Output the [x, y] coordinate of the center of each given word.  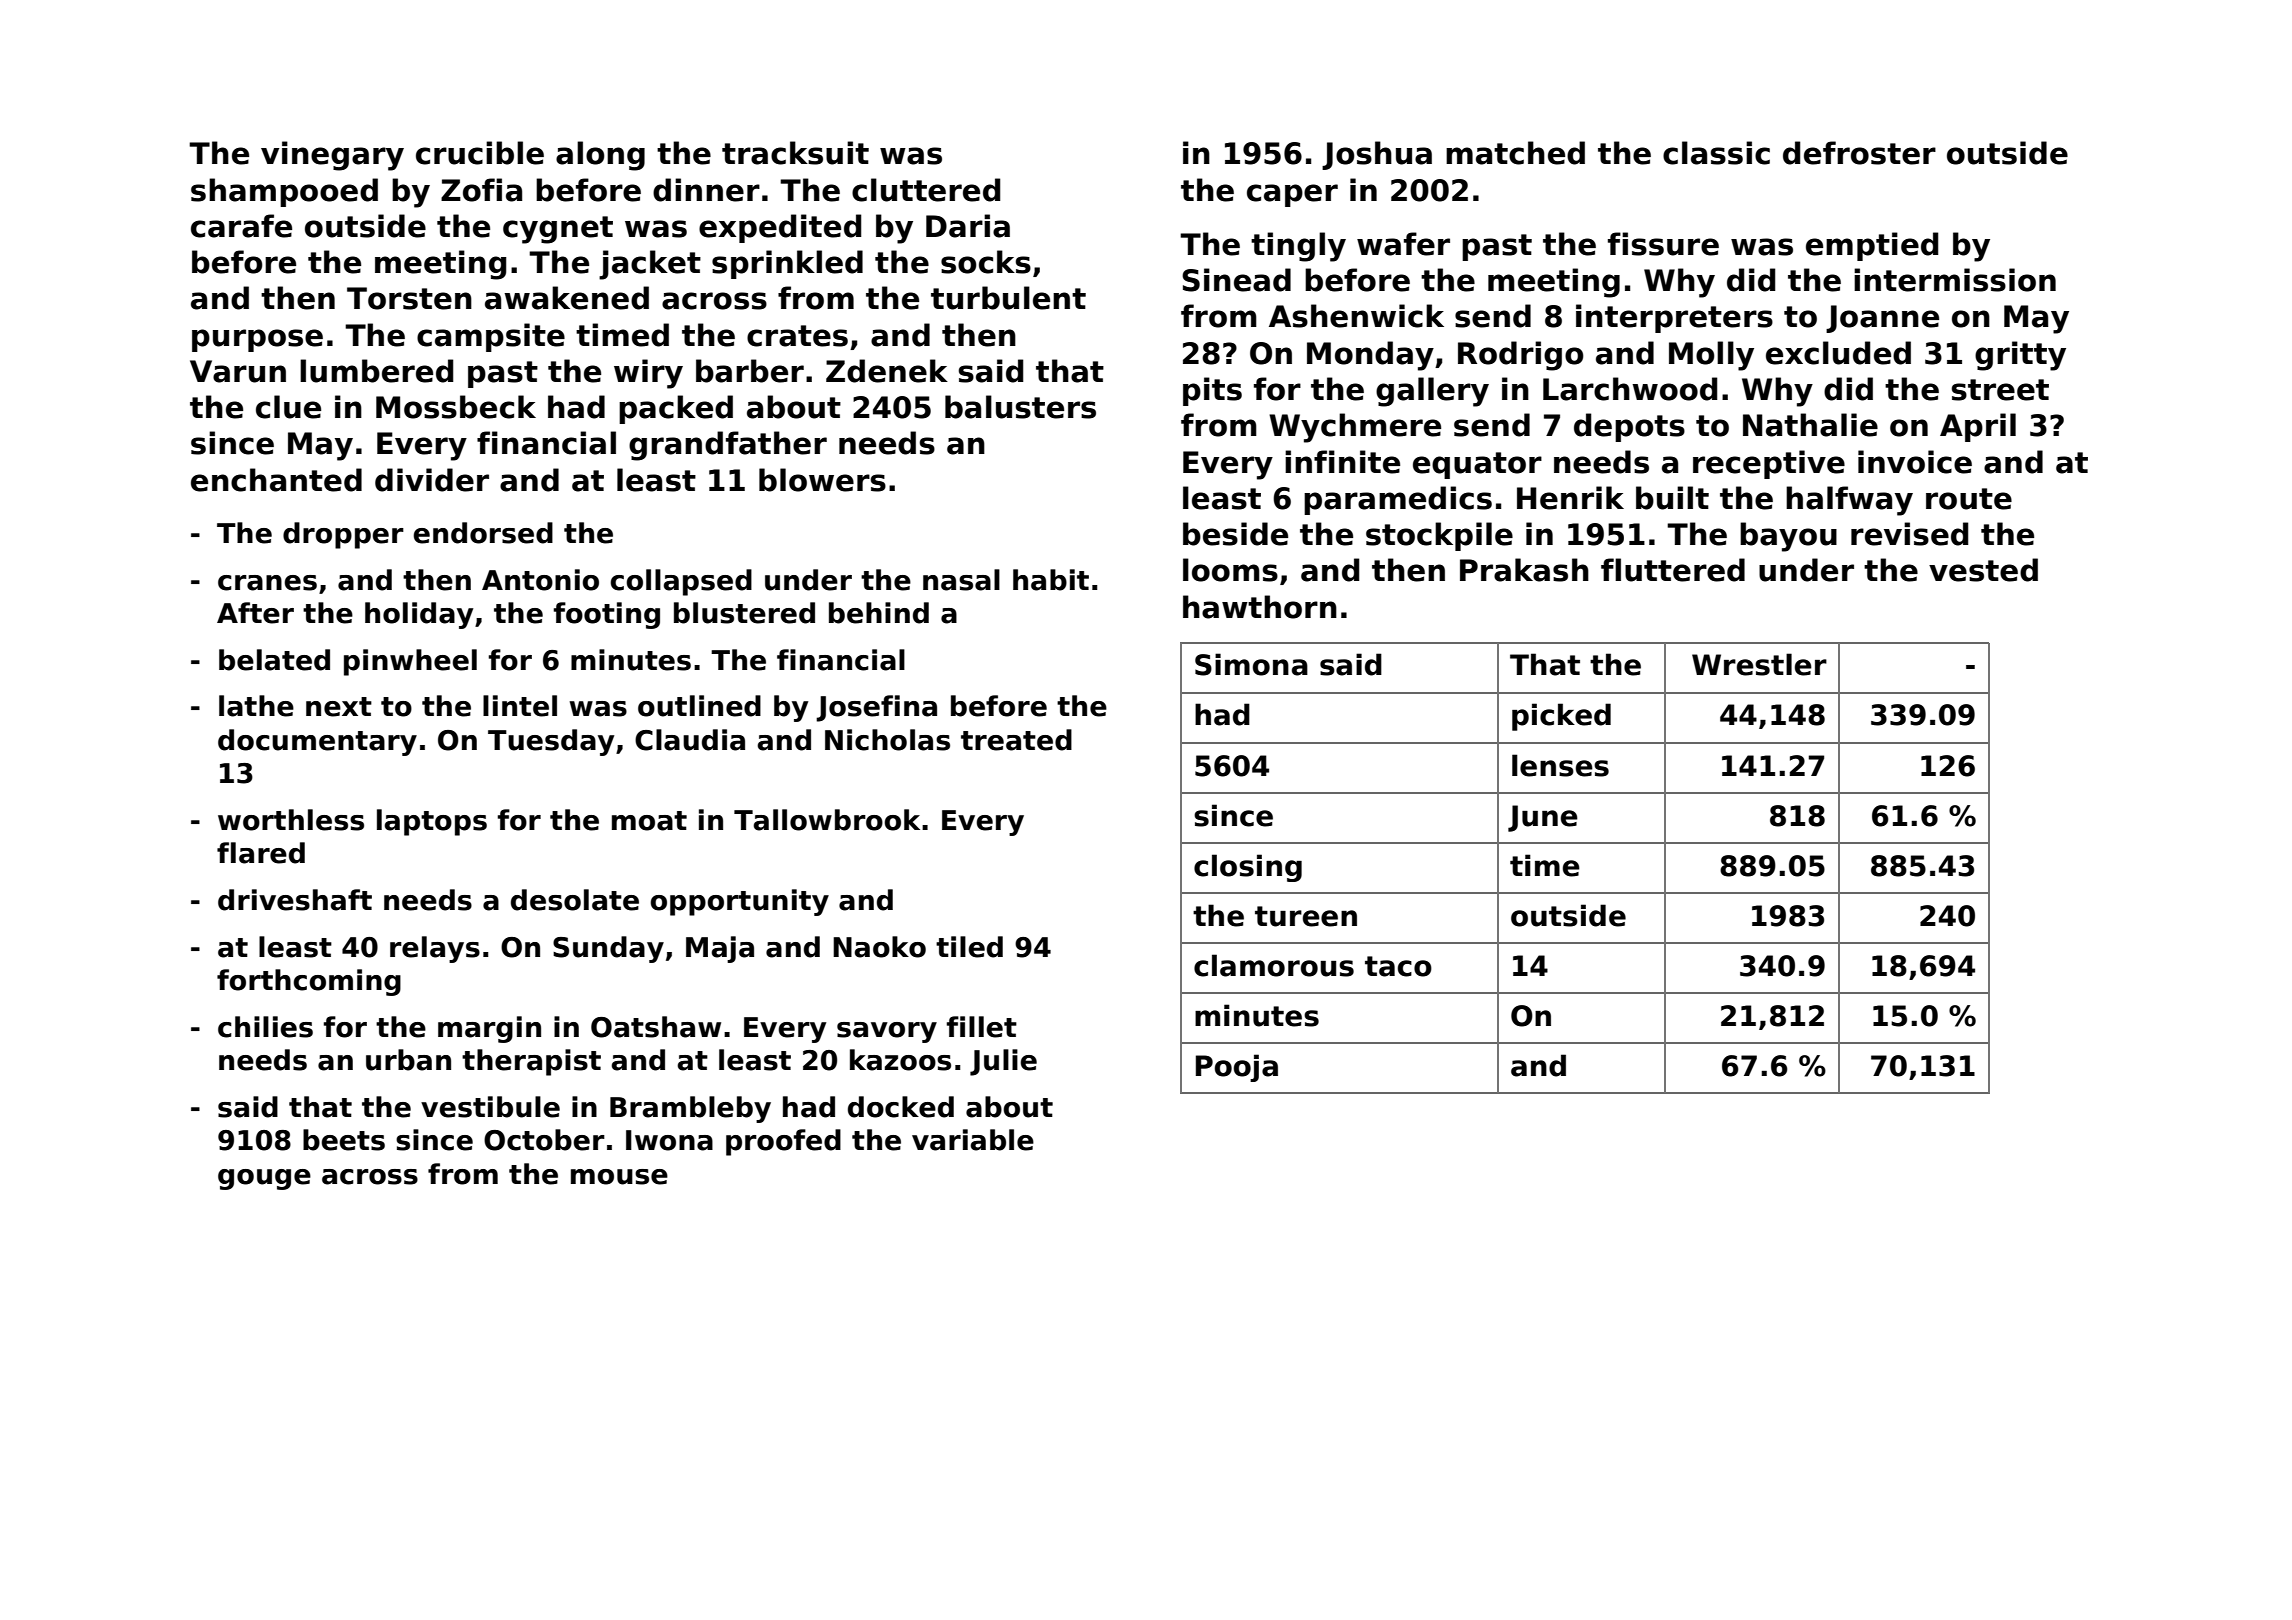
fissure [1663, 244]
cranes [267, 583]
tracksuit [795, 153]
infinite [1342, 462]
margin [489, 1029]
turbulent [1008, 298]
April [1978, 427]
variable [973, 1140]
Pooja [1237, 1068]
